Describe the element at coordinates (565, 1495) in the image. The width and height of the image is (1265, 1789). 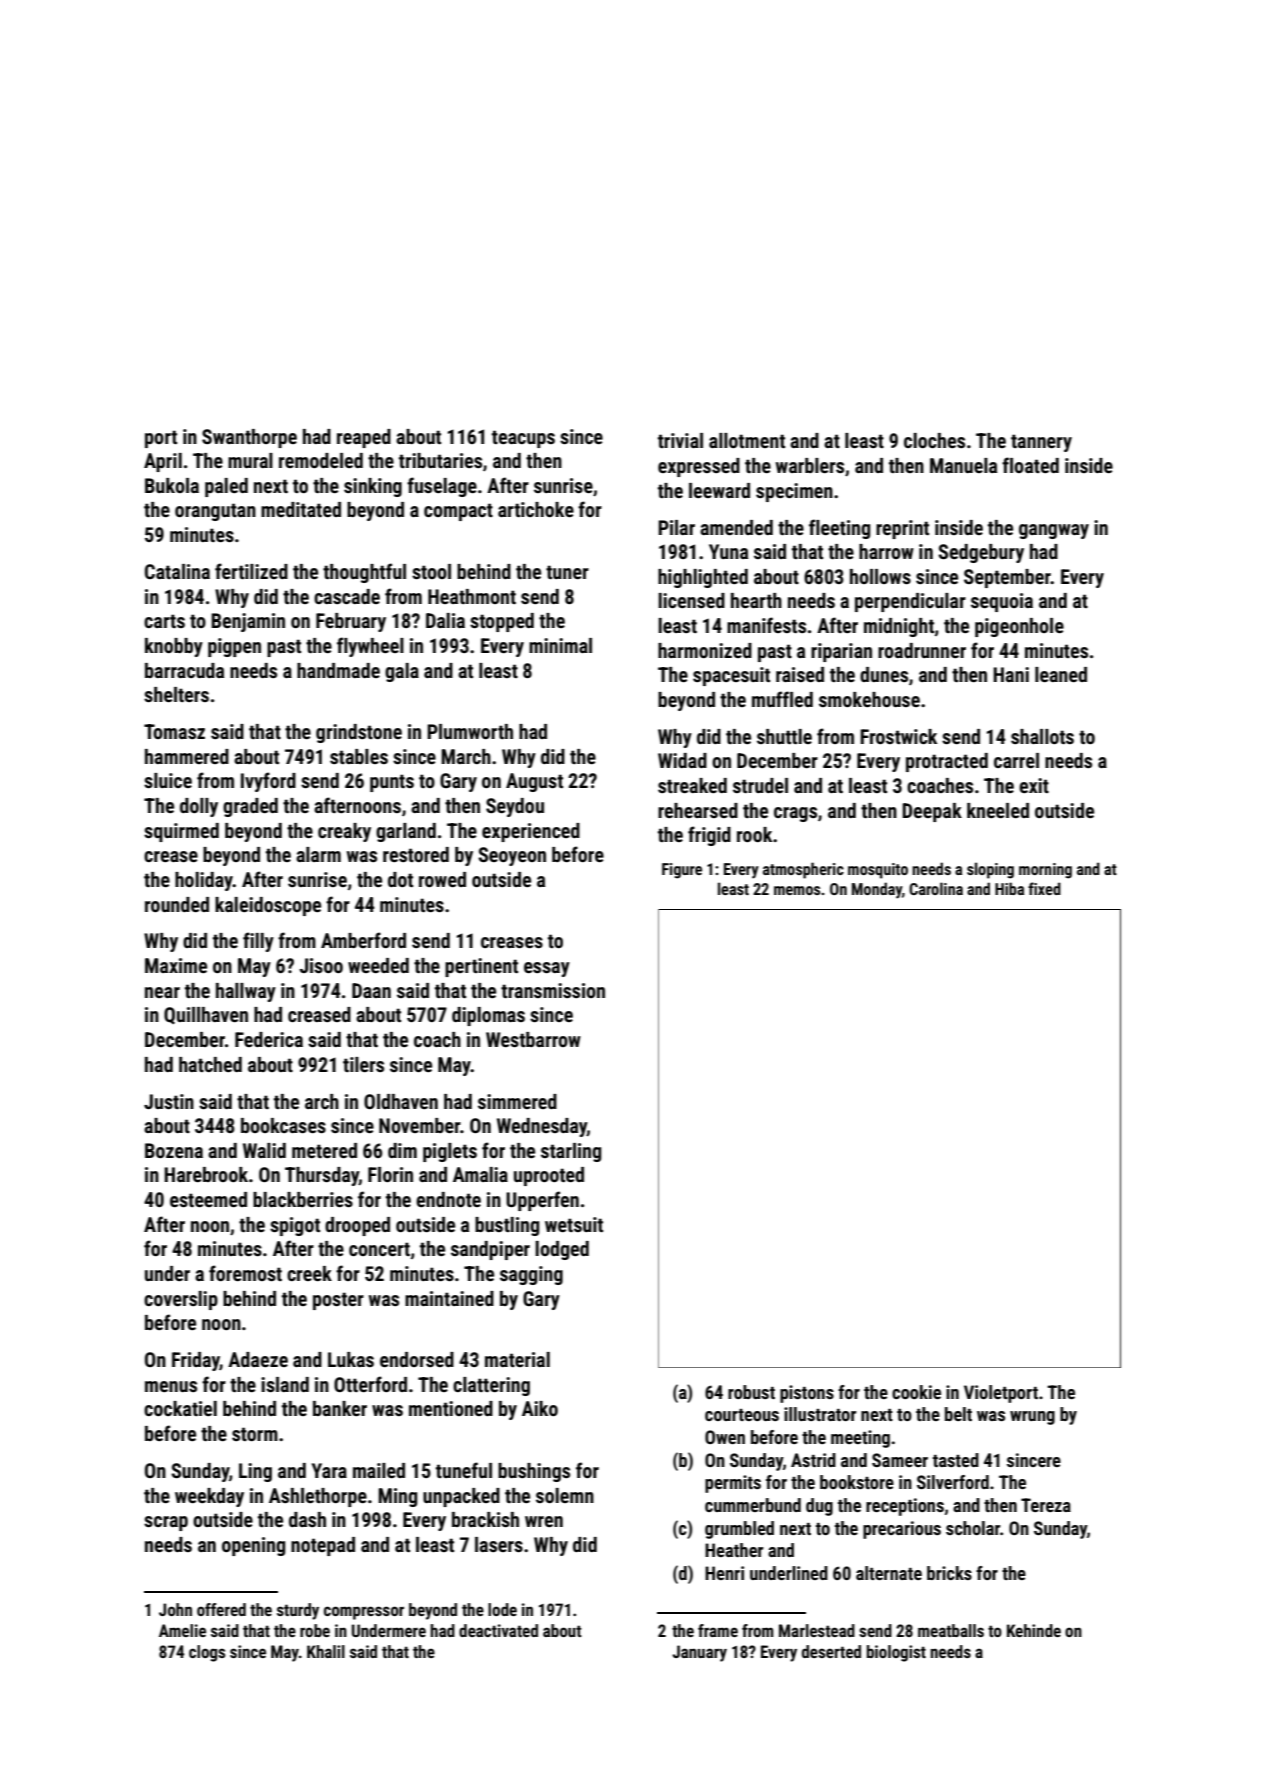
I see `solemn` at that location.
